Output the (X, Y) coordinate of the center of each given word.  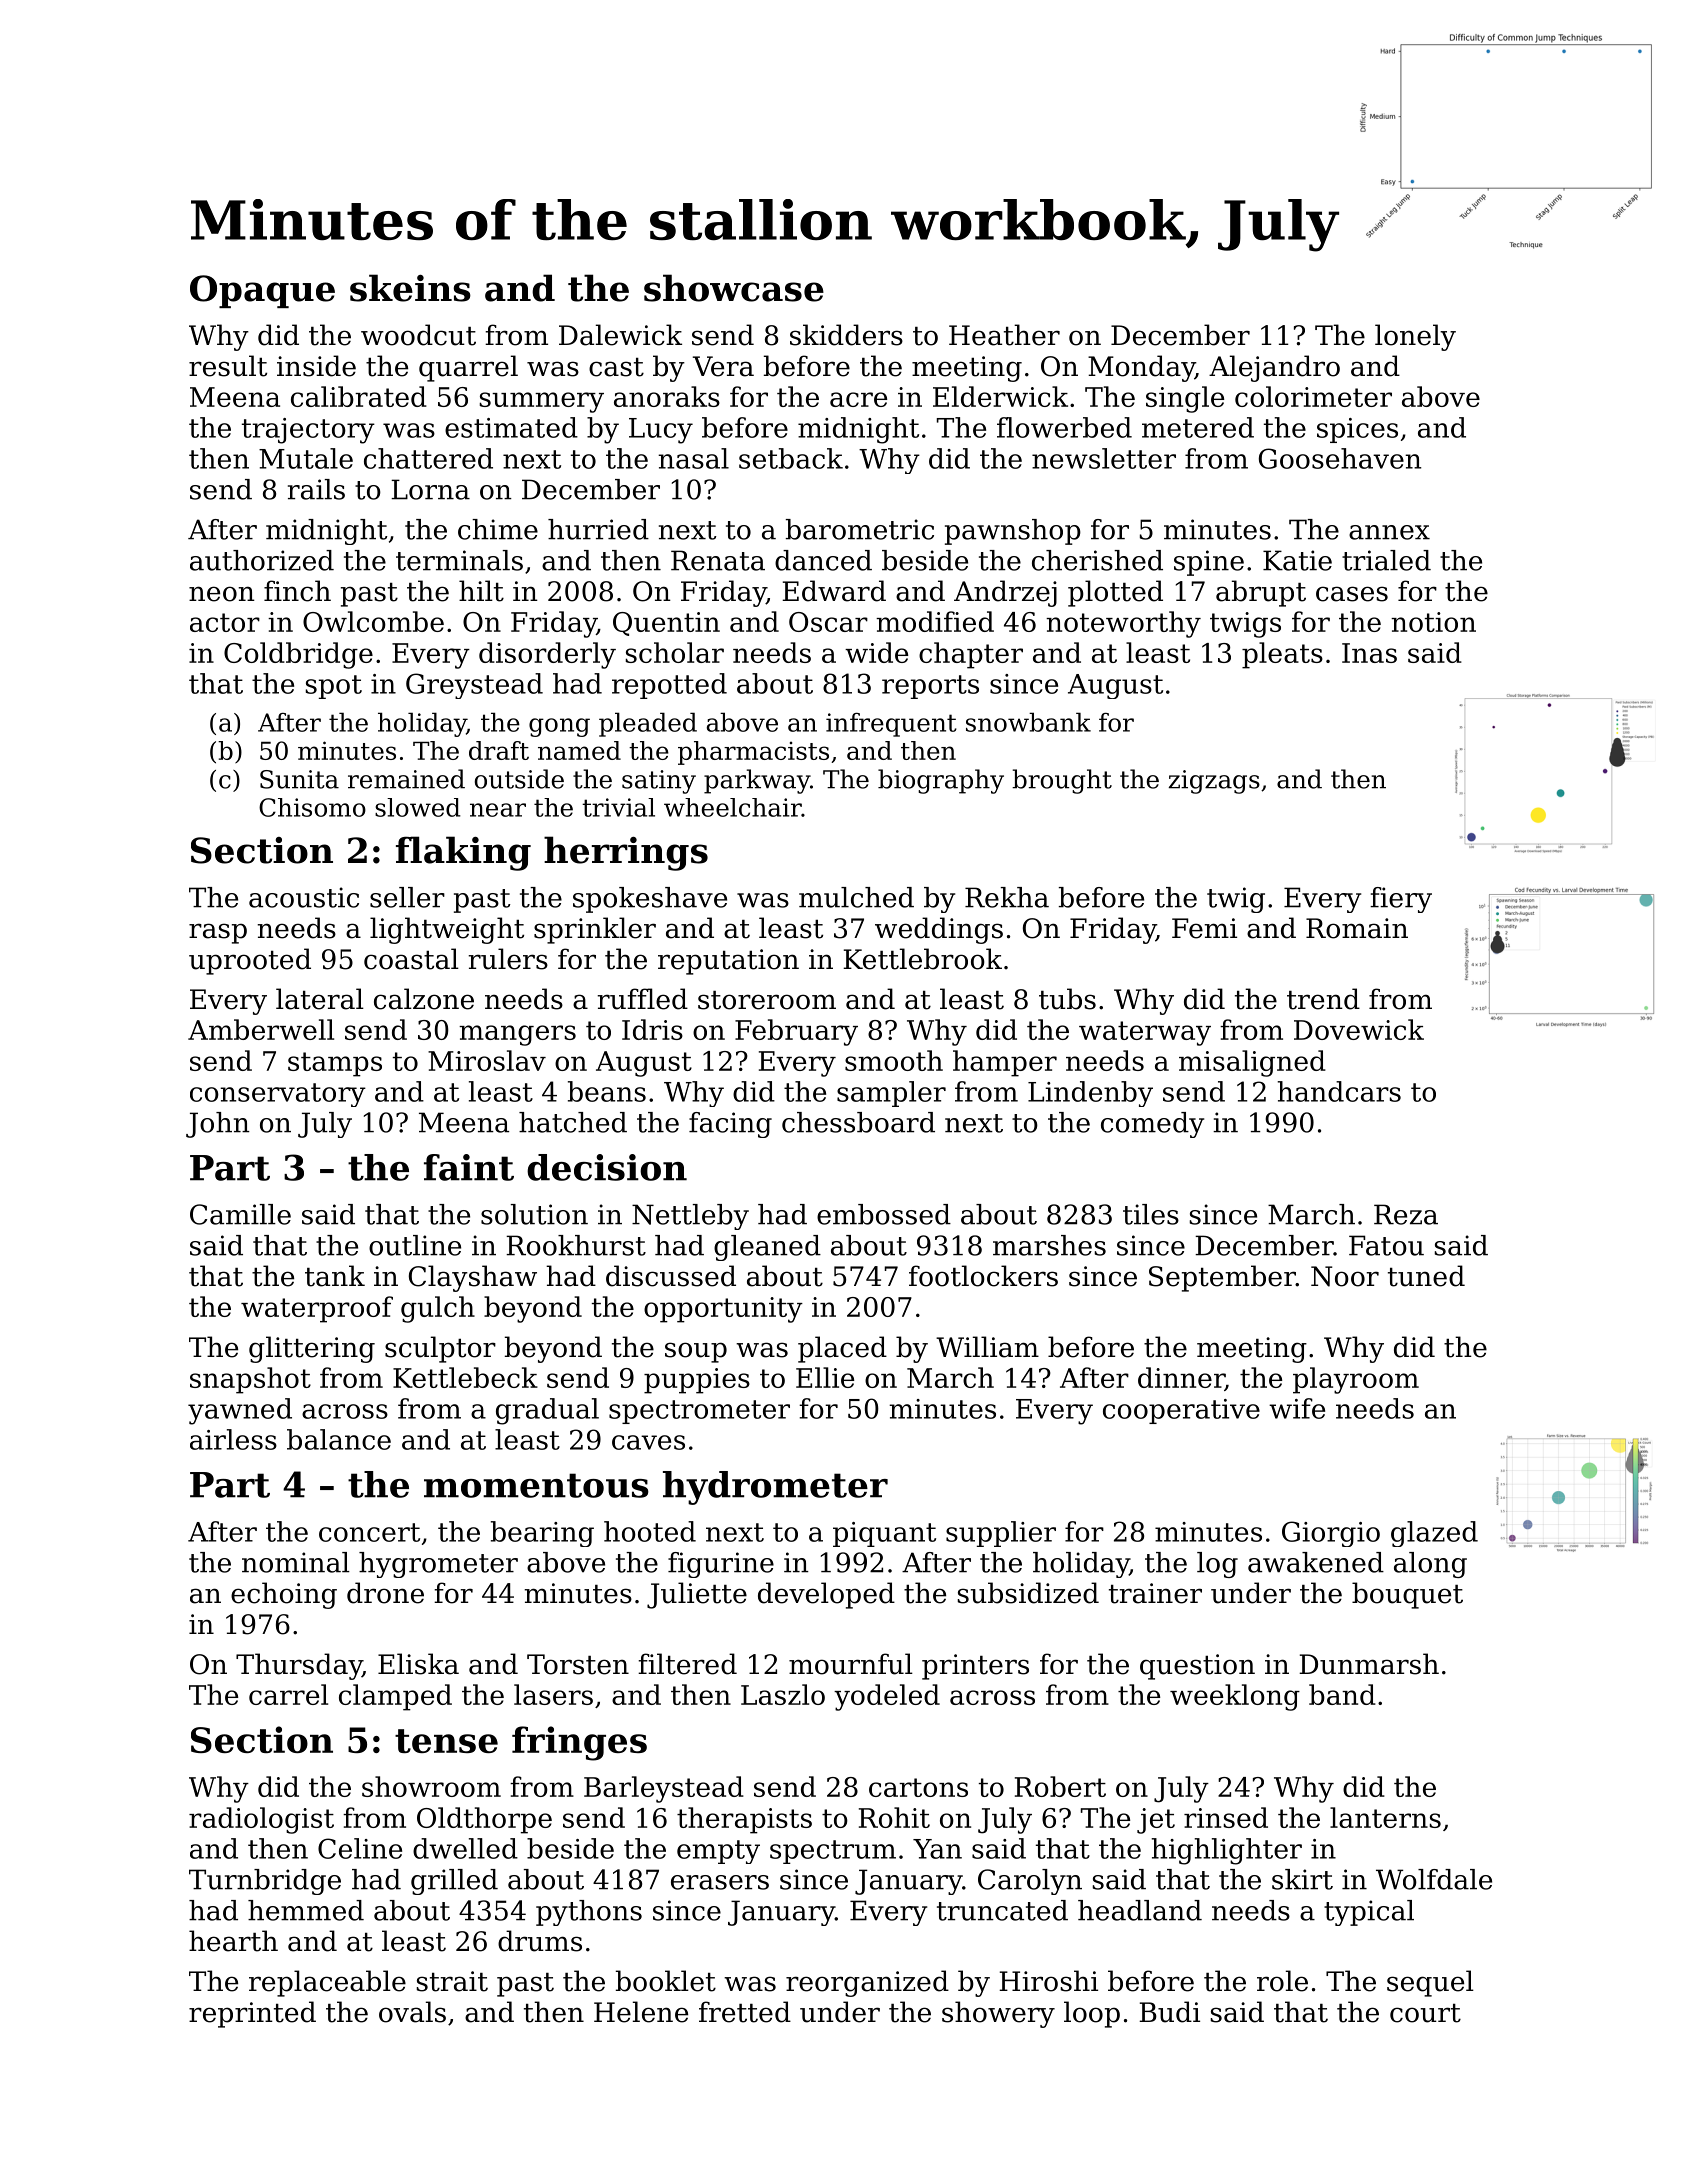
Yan (937, 1849)
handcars (1339, 1091)
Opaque (262, 291)
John (218, 1125)
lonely (1415, 337)
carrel (288, 1694)
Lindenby (1090, 1094)
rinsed (1226, 1817)
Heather (1004, 335)
